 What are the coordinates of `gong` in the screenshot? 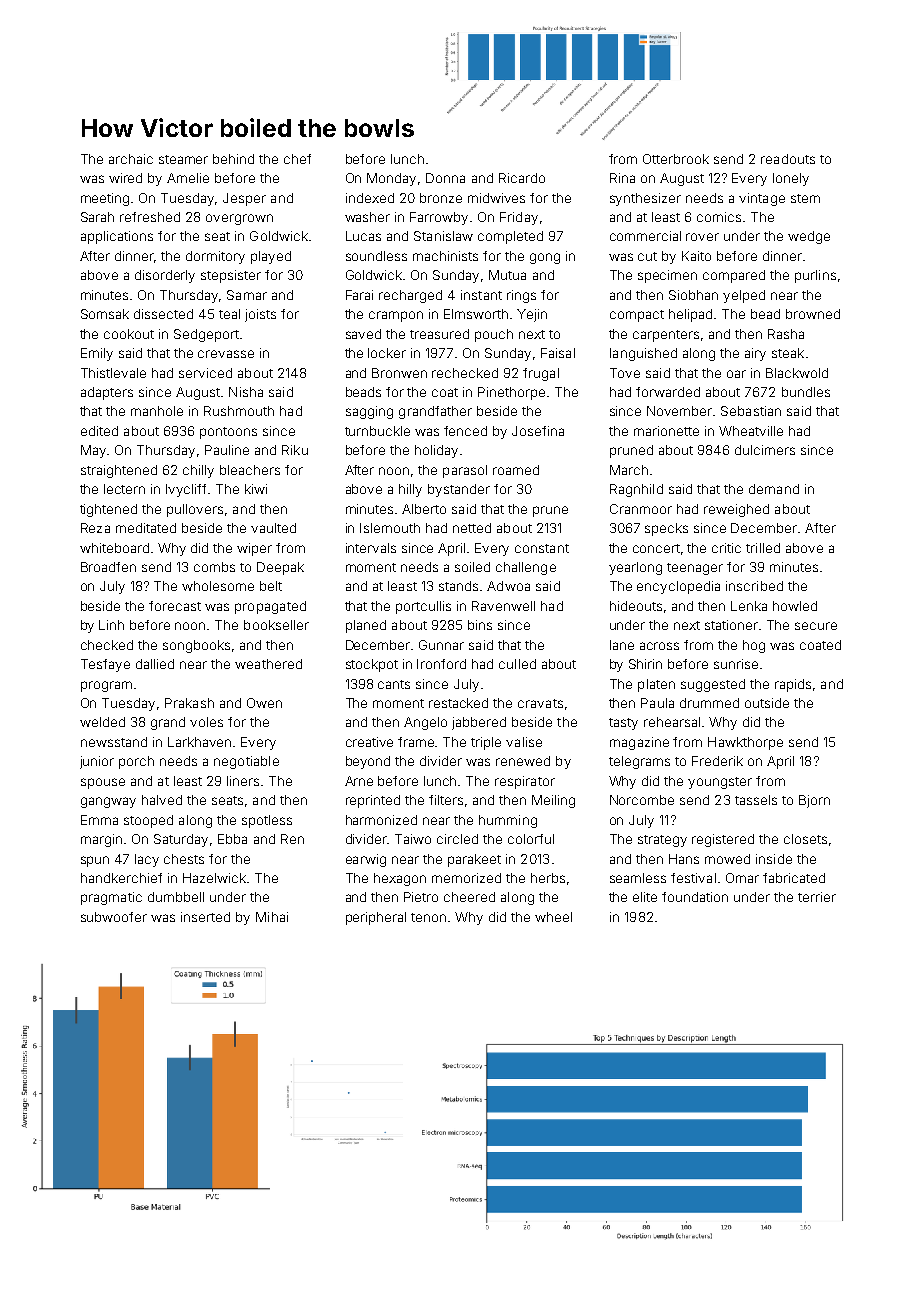 It's located at (545, 258).
